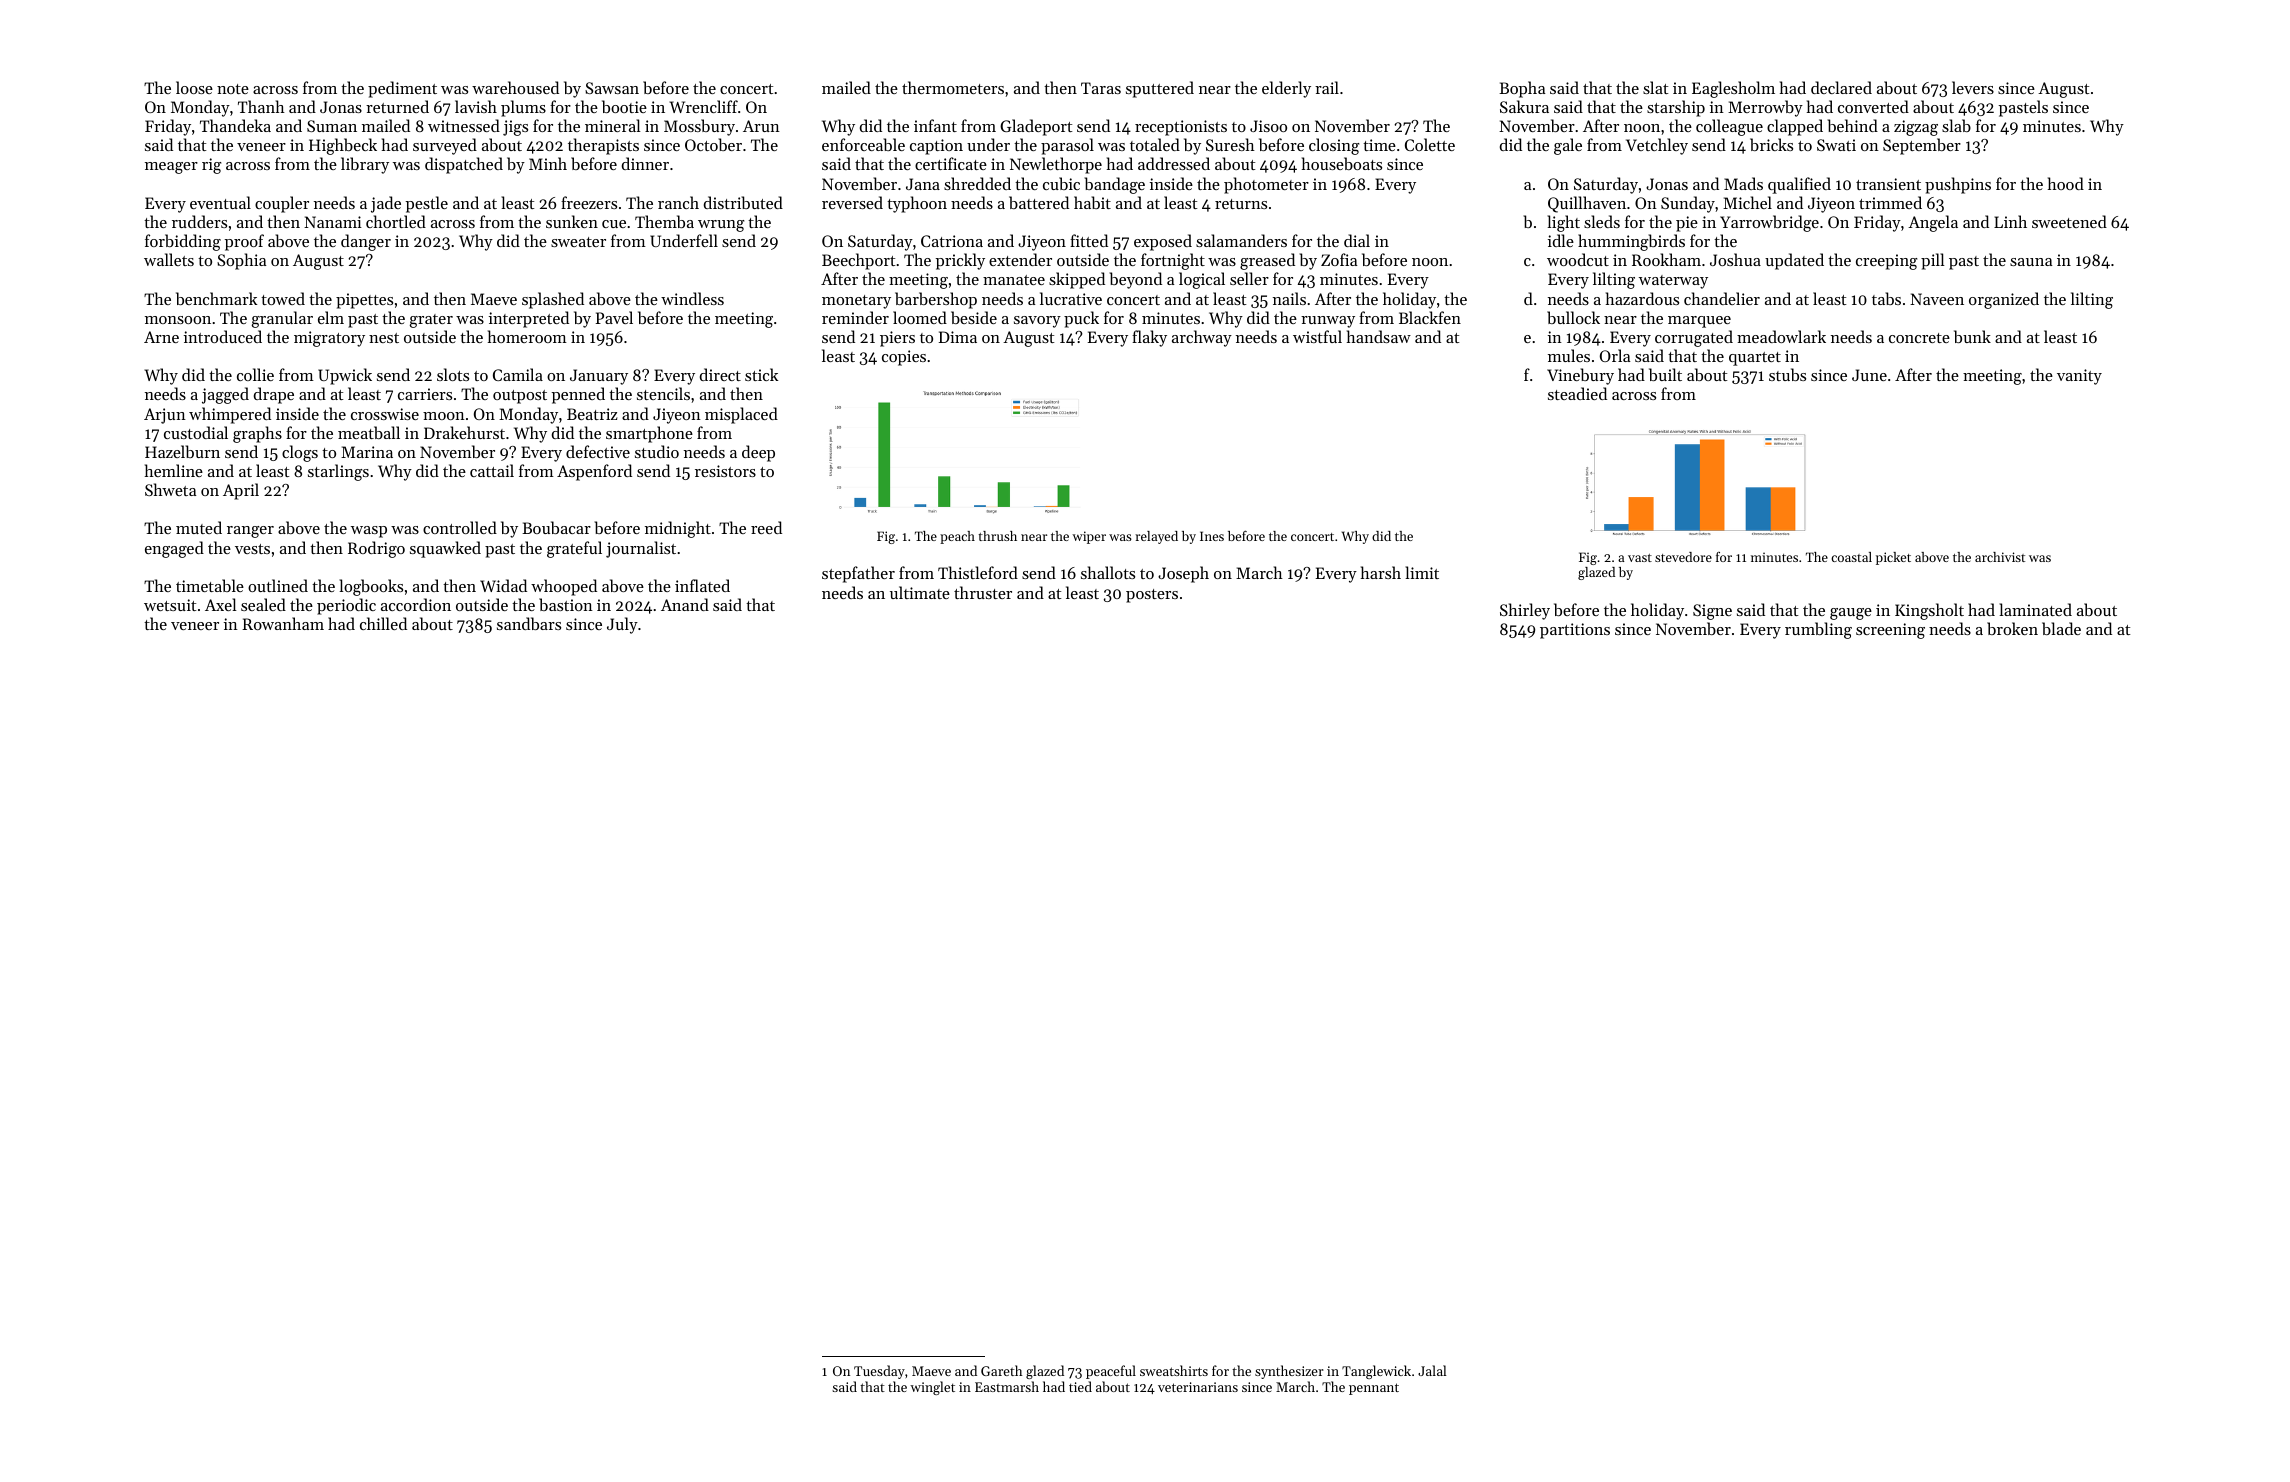 The height and width of the document is (1482, 2290). I want to click on Rowanham, so click(283, 623).
